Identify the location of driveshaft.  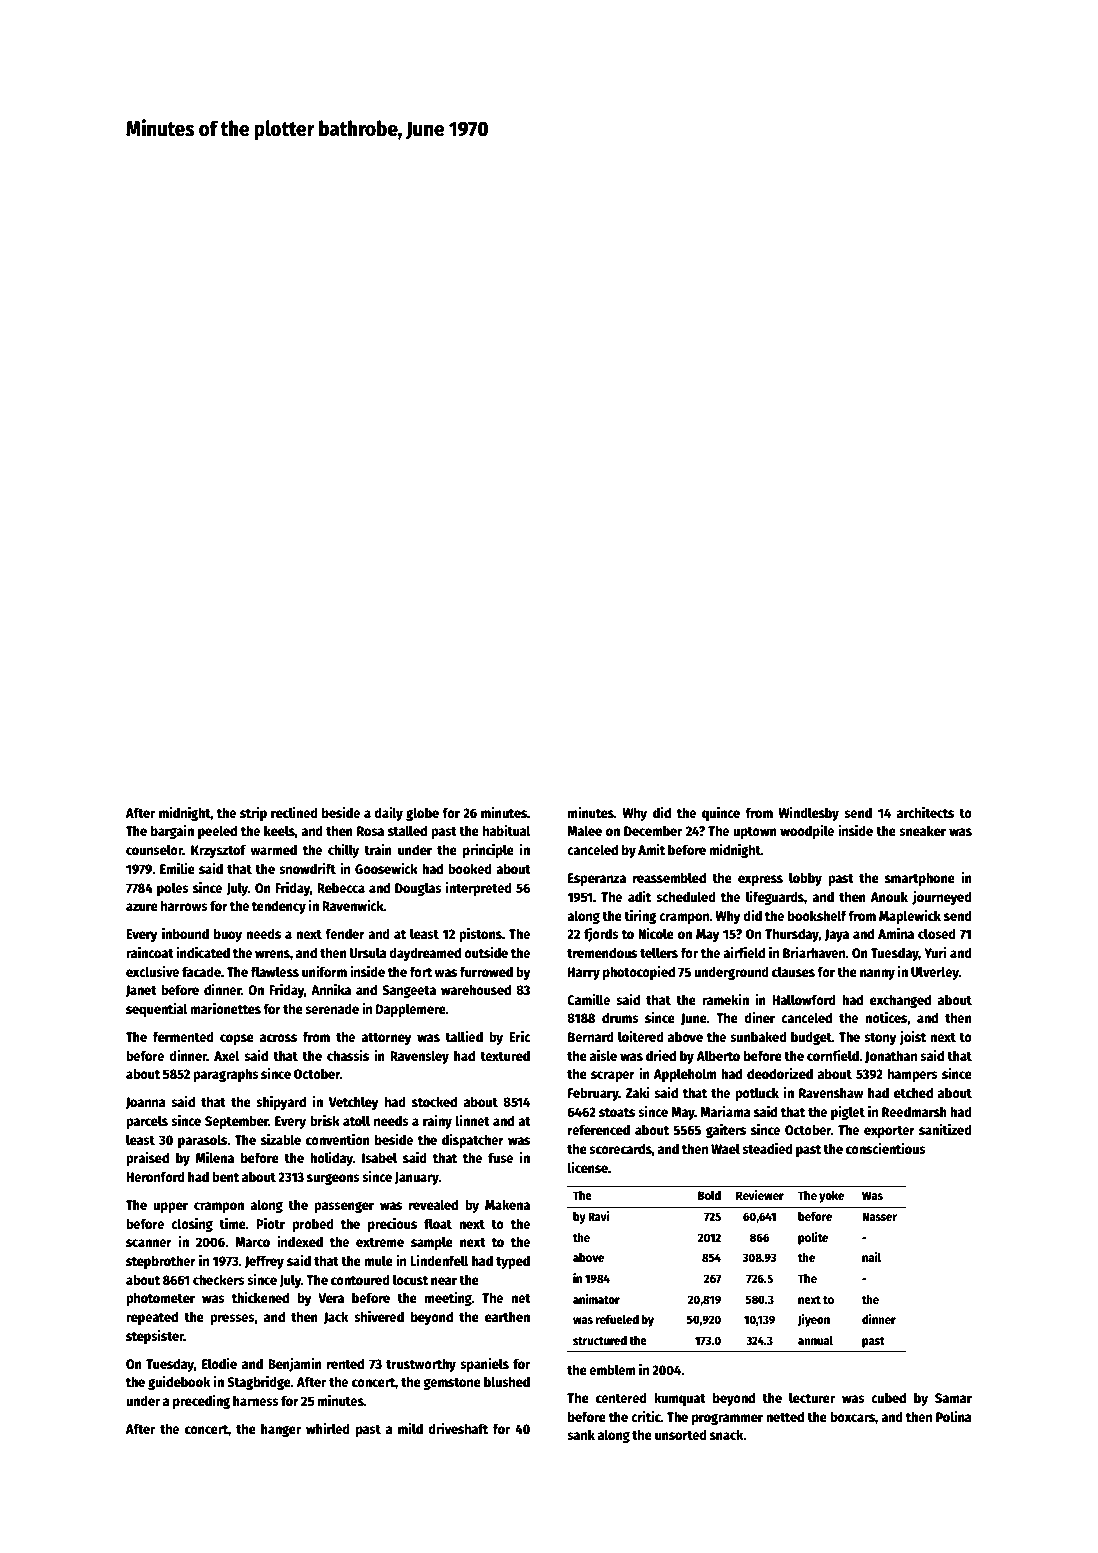
(458, 1428).
